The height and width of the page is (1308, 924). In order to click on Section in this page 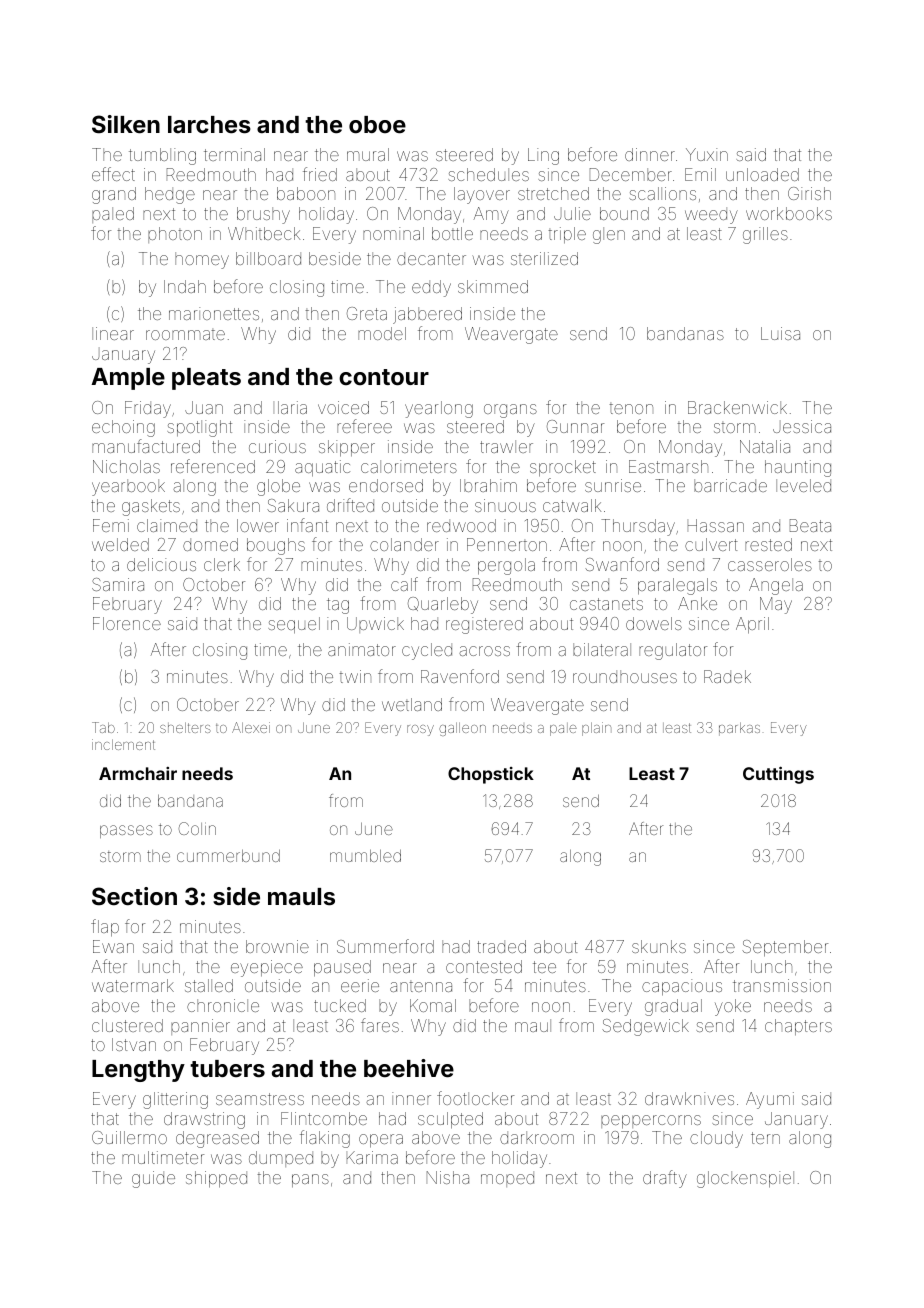, I will do `click(134, 896)`.
